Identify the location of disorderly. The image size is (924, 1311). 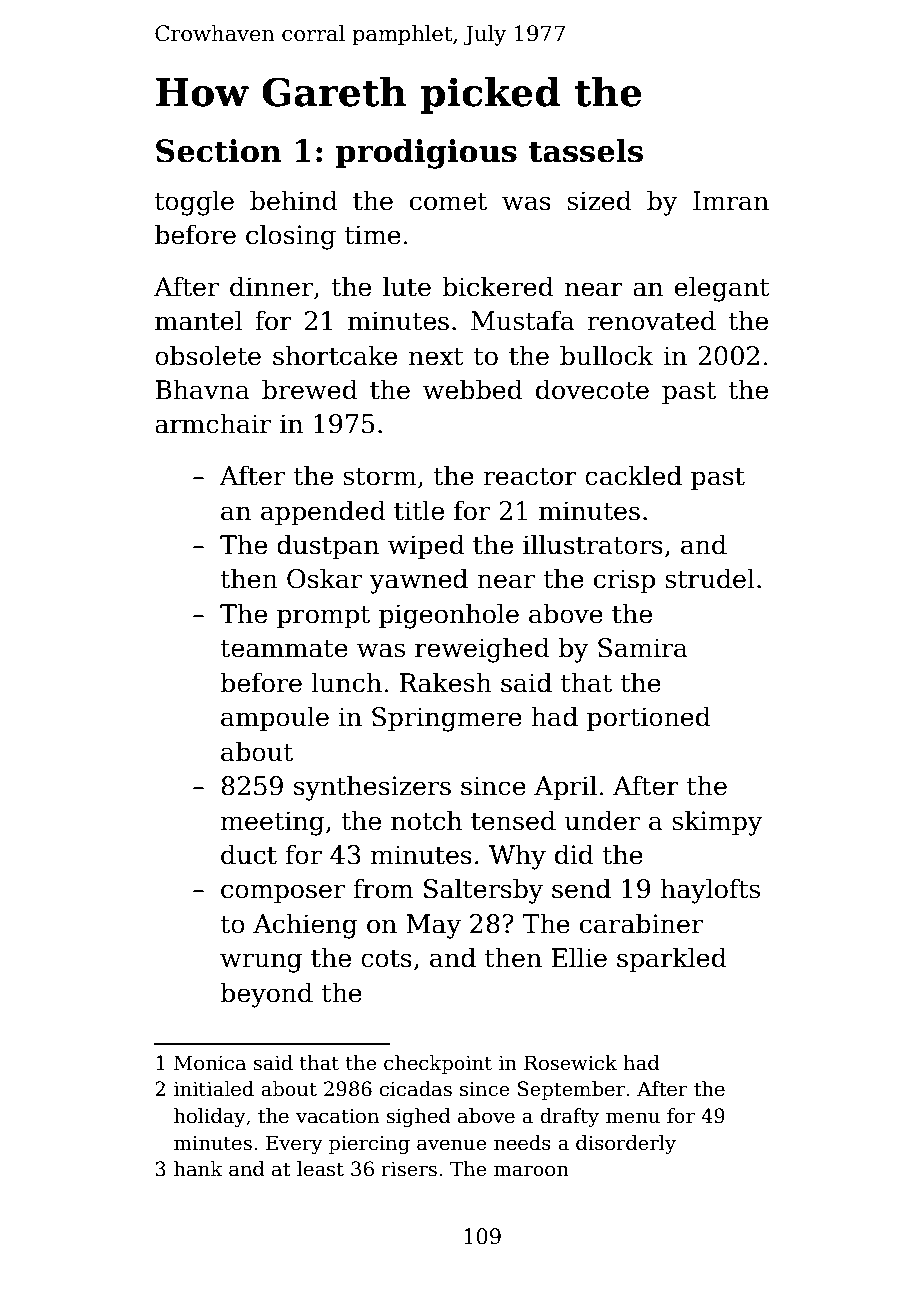
(626, 1145).
